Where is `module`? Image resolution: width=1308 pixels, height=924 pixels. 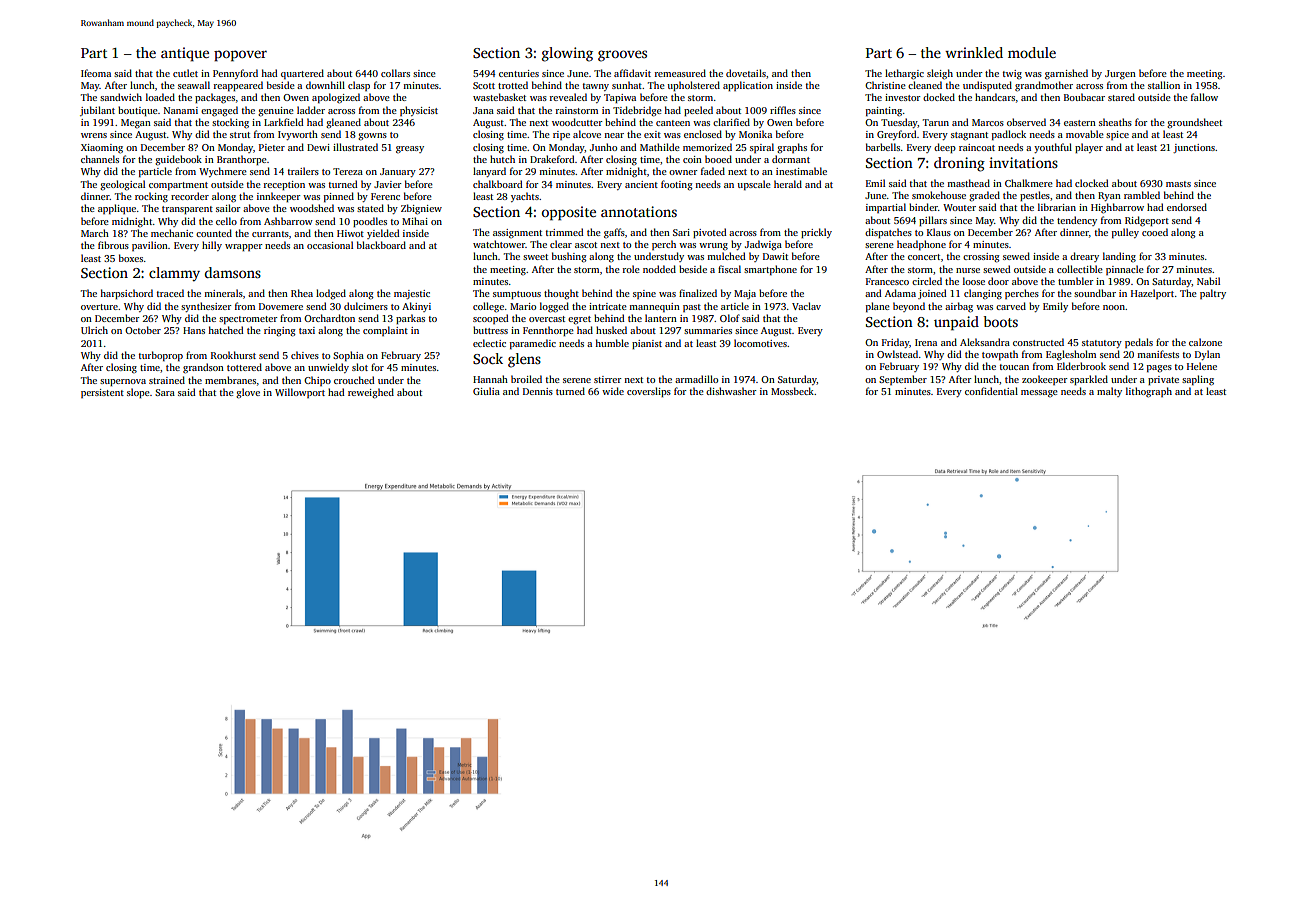 module is located at coordinates (1032, 52).
